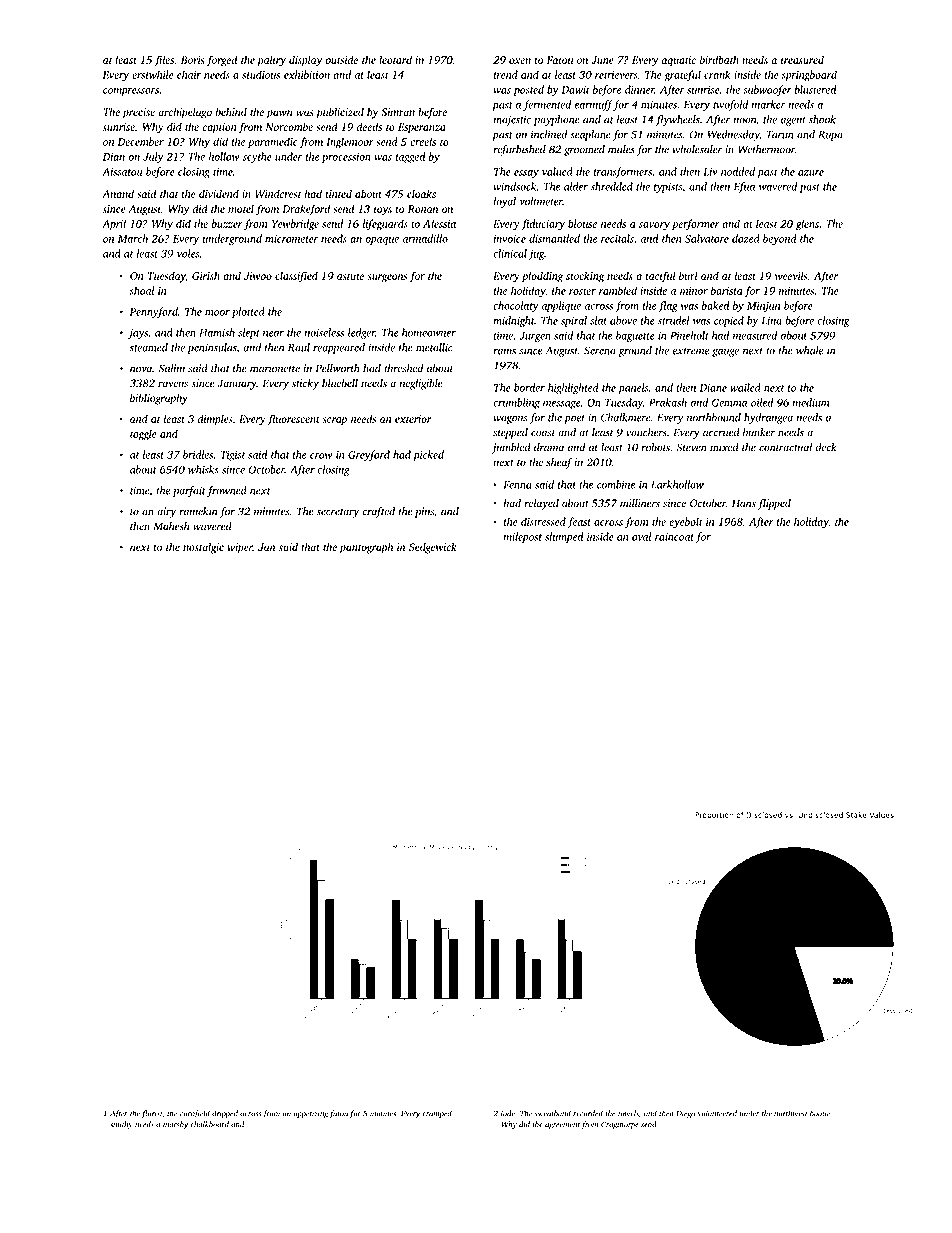  Describe the element at coordinates (240, 548) in the screenshot. I see `wiper` at that location.
